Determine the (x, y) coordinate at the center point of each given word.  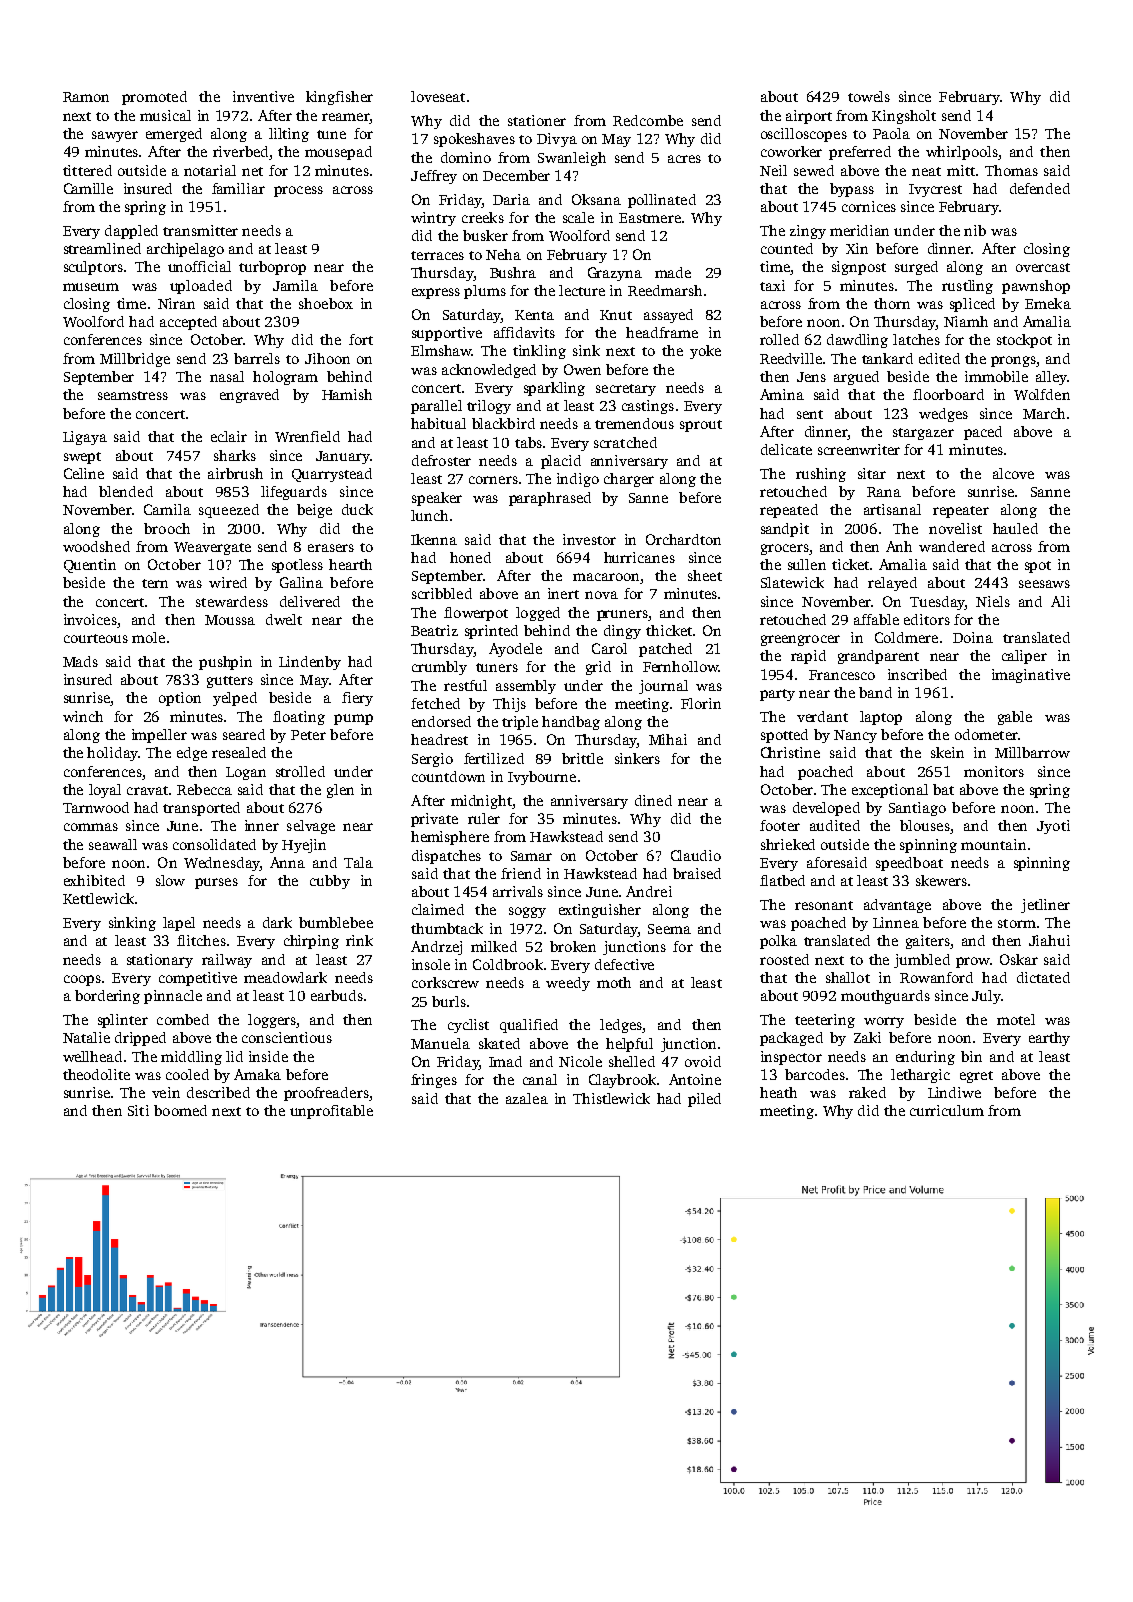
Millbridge (135, 360)
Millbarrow (1032, 752)
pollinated (662, 201)
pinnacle (173, 997)
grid (598, 668)
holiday (112, 754)
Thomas (1011, 170)
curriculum (947, 1110)
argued (856, 378)
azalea (527, 1098)
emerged (174, 135)
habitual (438, 423)
